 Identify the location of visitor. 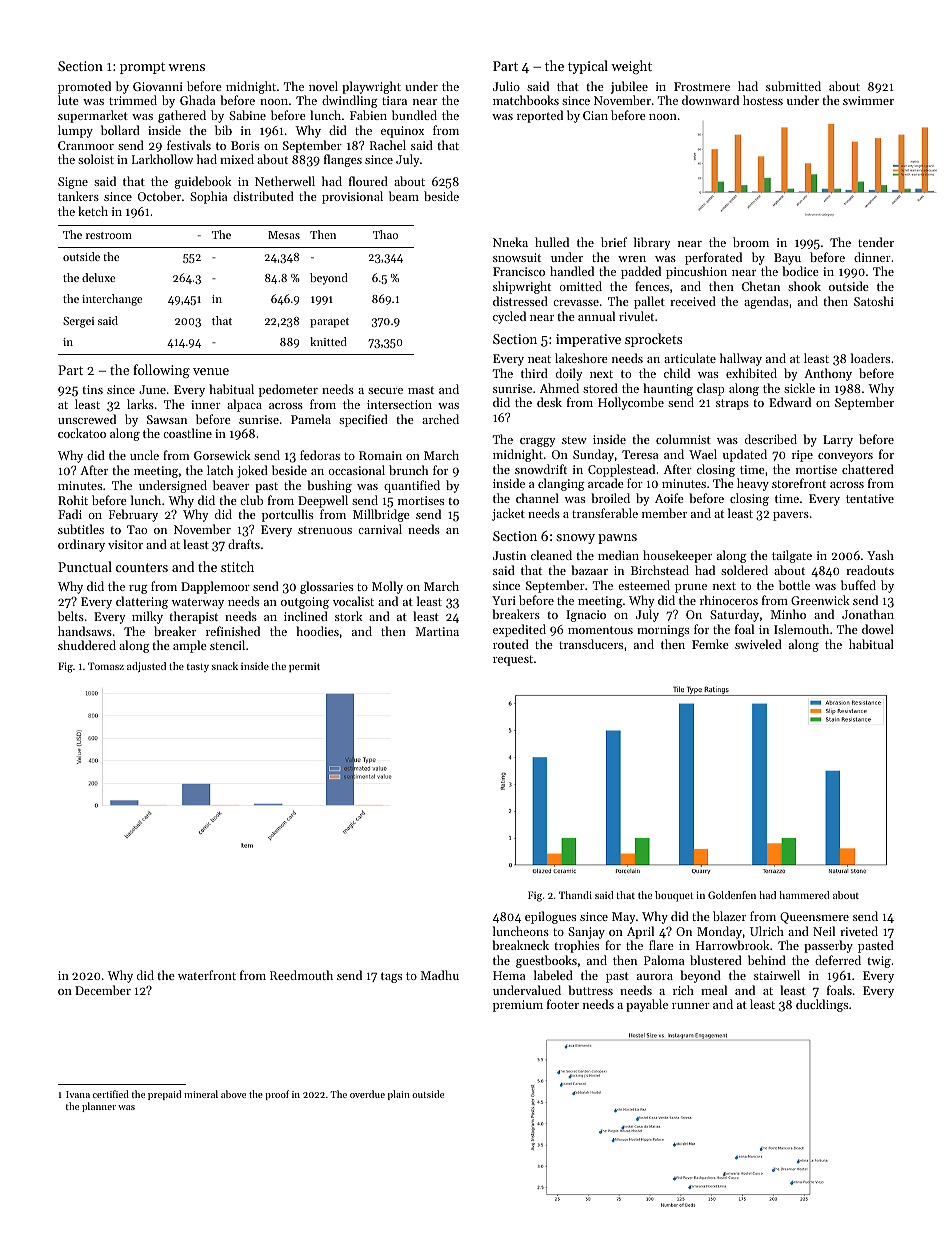
(125, 544).
